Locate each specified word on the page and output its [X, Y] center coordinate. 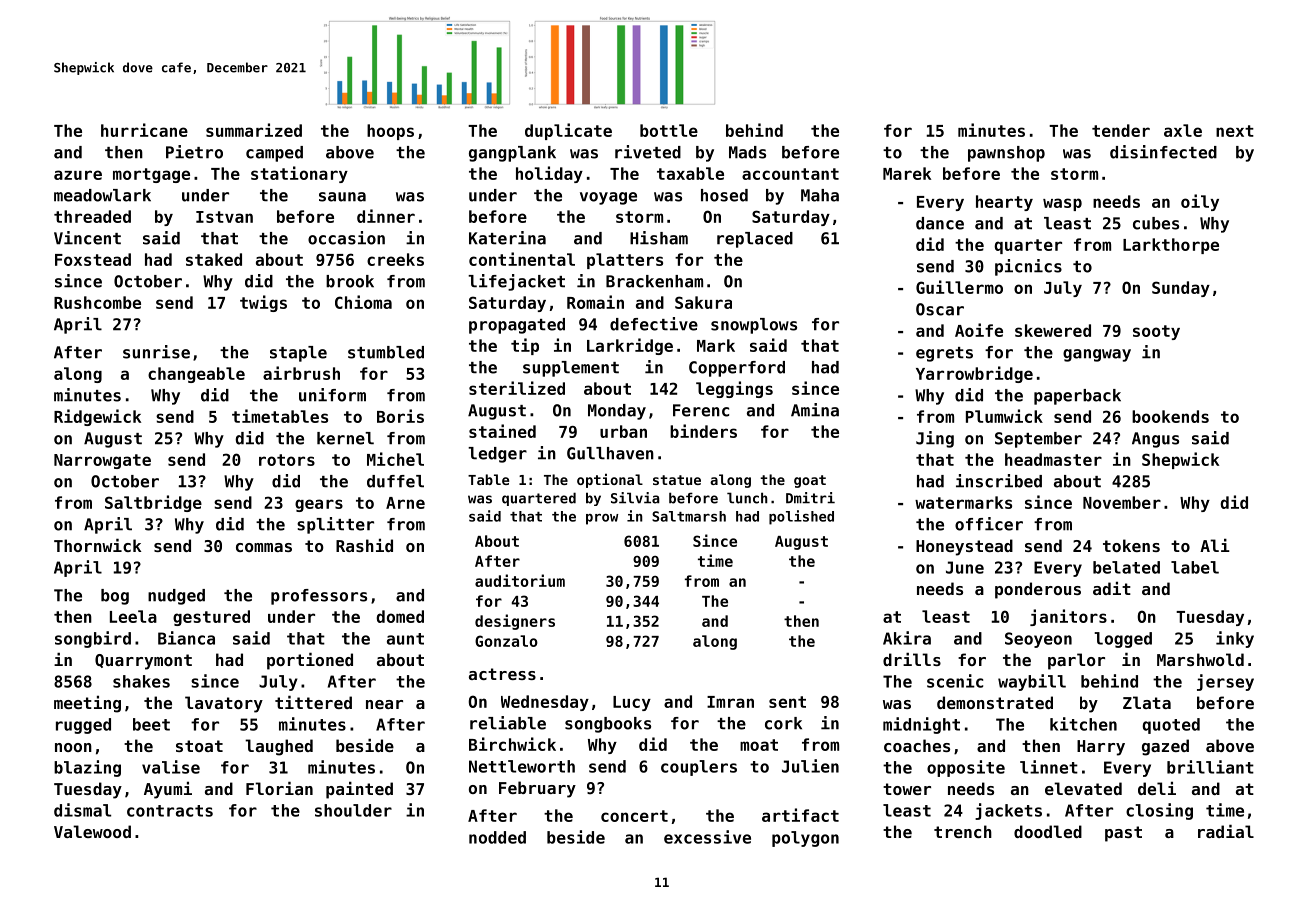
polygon [805, 839]
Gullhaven [610, 453]
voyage [608, 198]
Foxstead [93, 259]
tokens [1131, 545]
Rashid [364, 545]
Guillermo [959, 287]
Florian [279, 788]
